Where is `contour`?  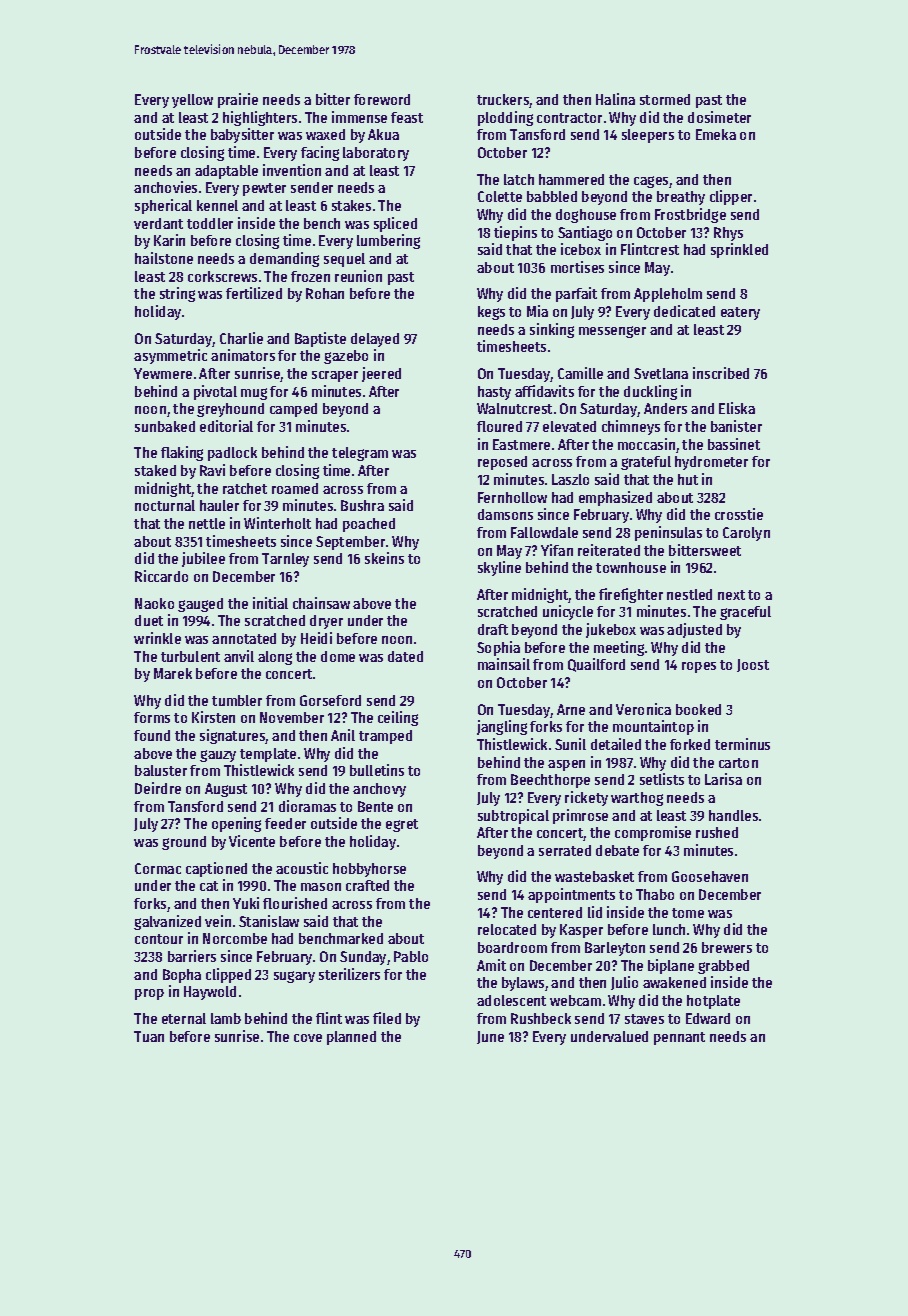
contour is located at coordinates (159, 939).
